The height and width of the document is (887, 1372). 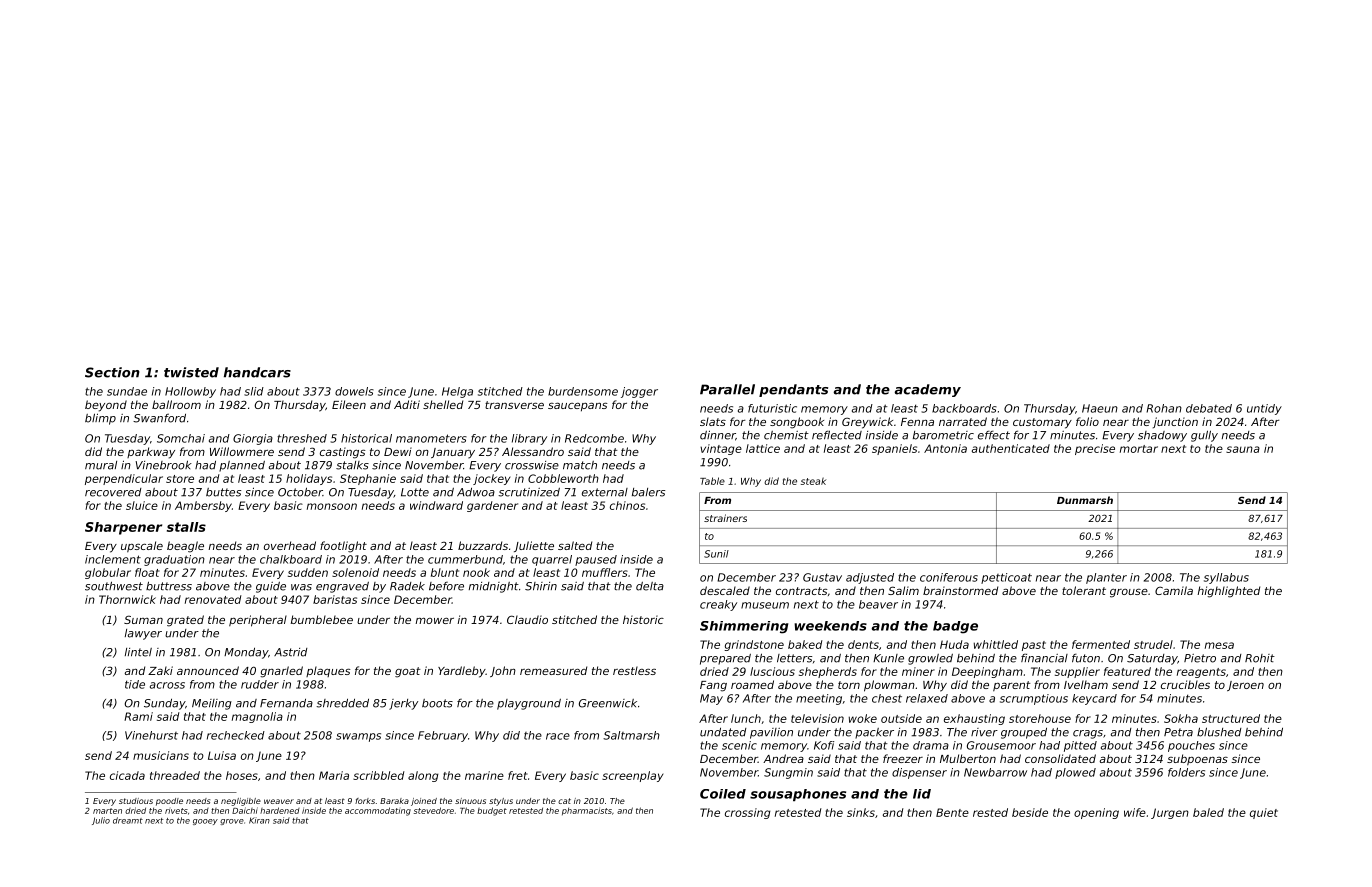 I want to click on effect, so click(x=994, y=435).
